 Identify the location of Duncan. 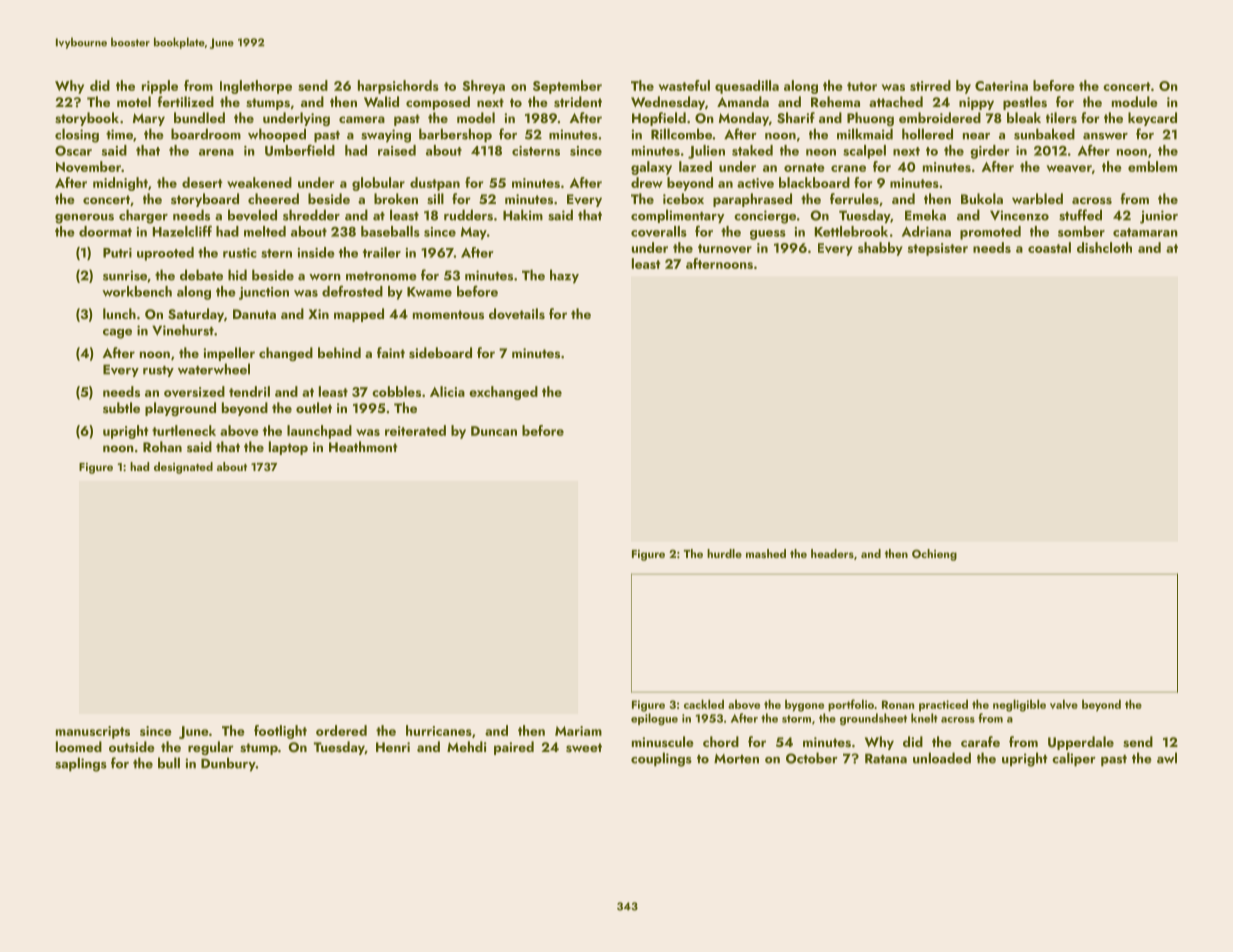
(494, 431).
